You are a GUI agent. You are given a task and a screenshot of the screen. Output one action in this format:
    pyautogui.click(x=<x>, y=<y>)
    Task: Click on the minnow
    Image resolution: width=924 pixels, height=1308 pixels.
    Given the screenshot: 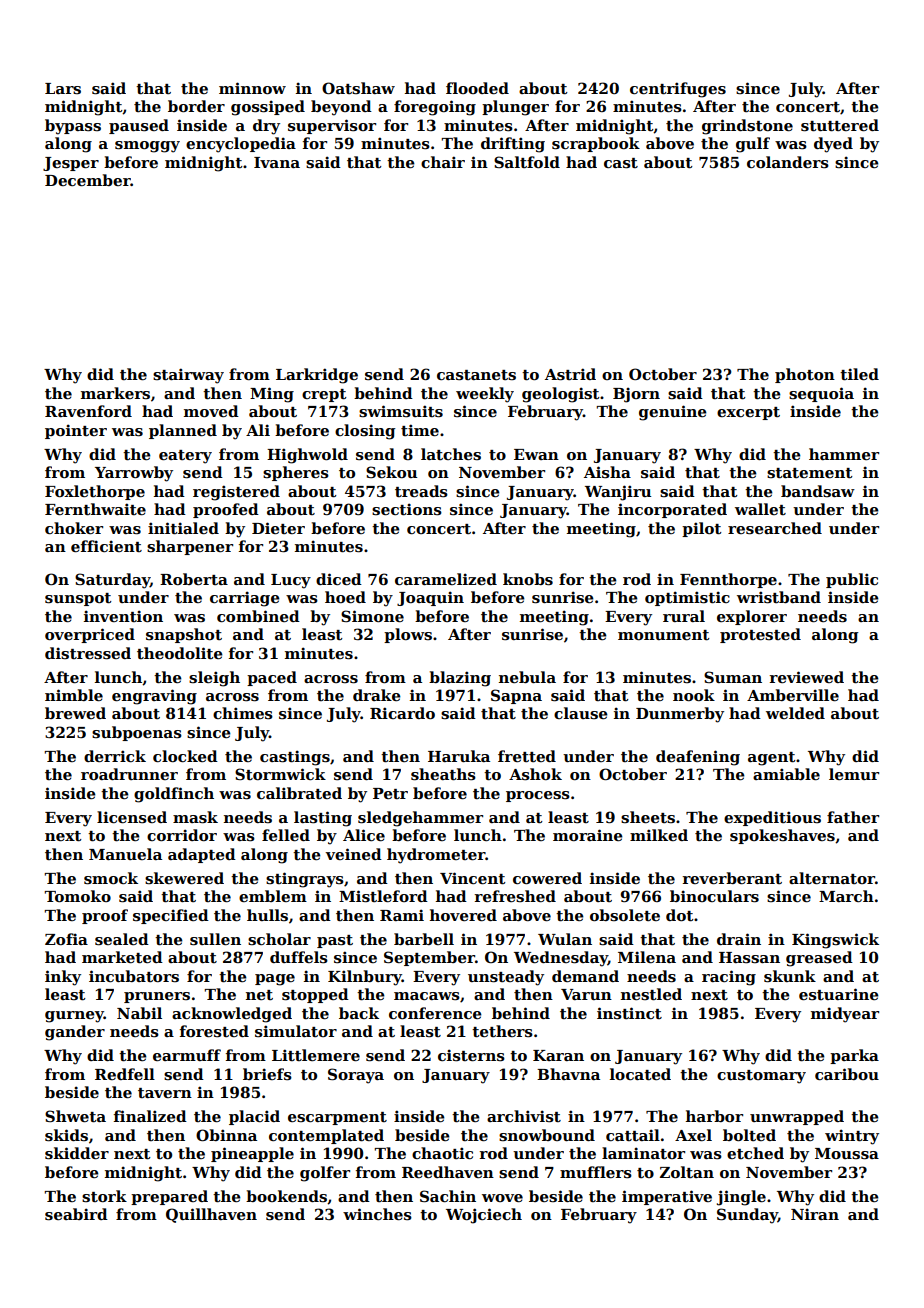 What is the action you would take?
    pyautogui.click(x=252, y=88)
